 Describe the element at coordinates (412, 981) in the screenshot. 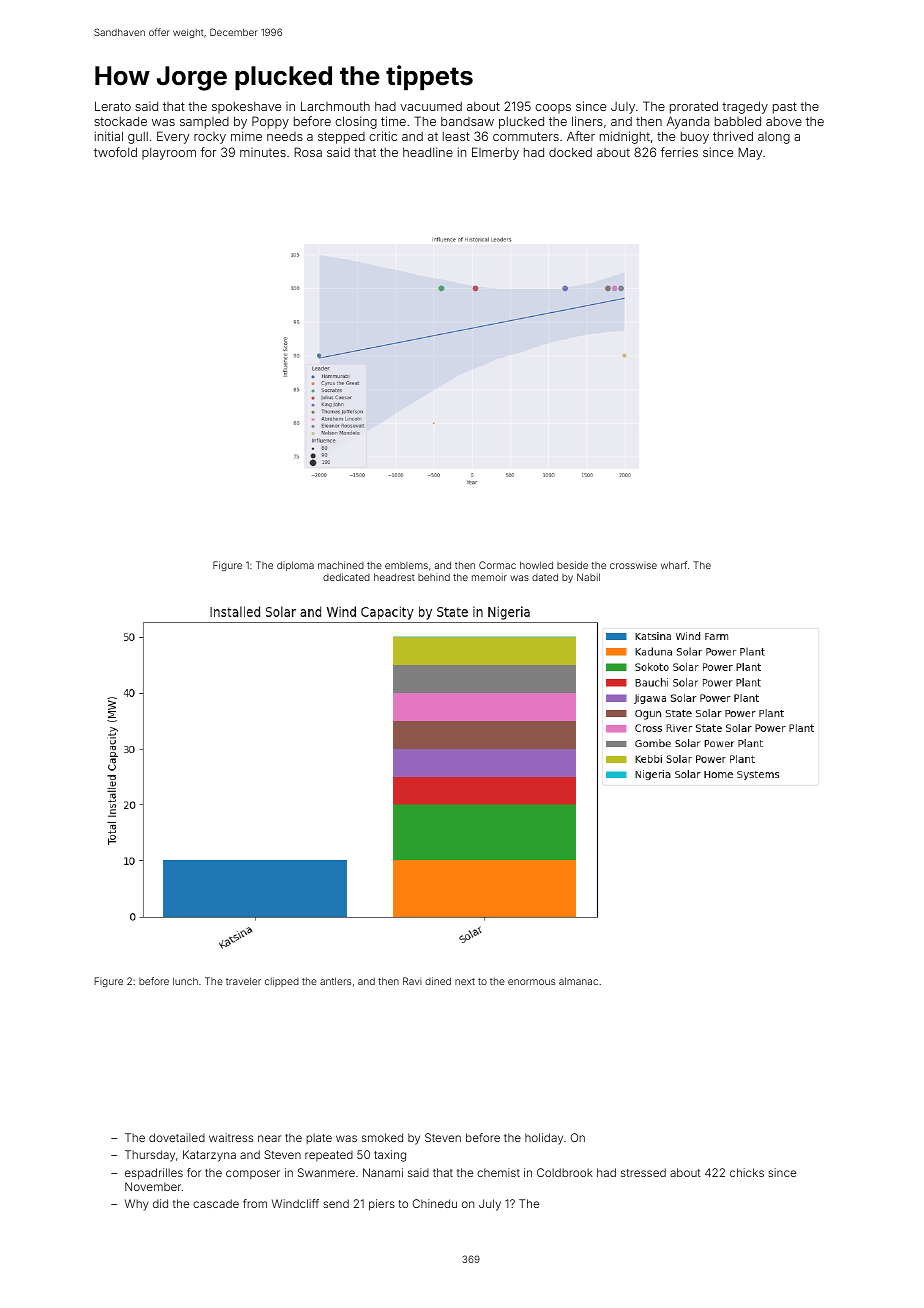

I see `Ravi` at that location.
